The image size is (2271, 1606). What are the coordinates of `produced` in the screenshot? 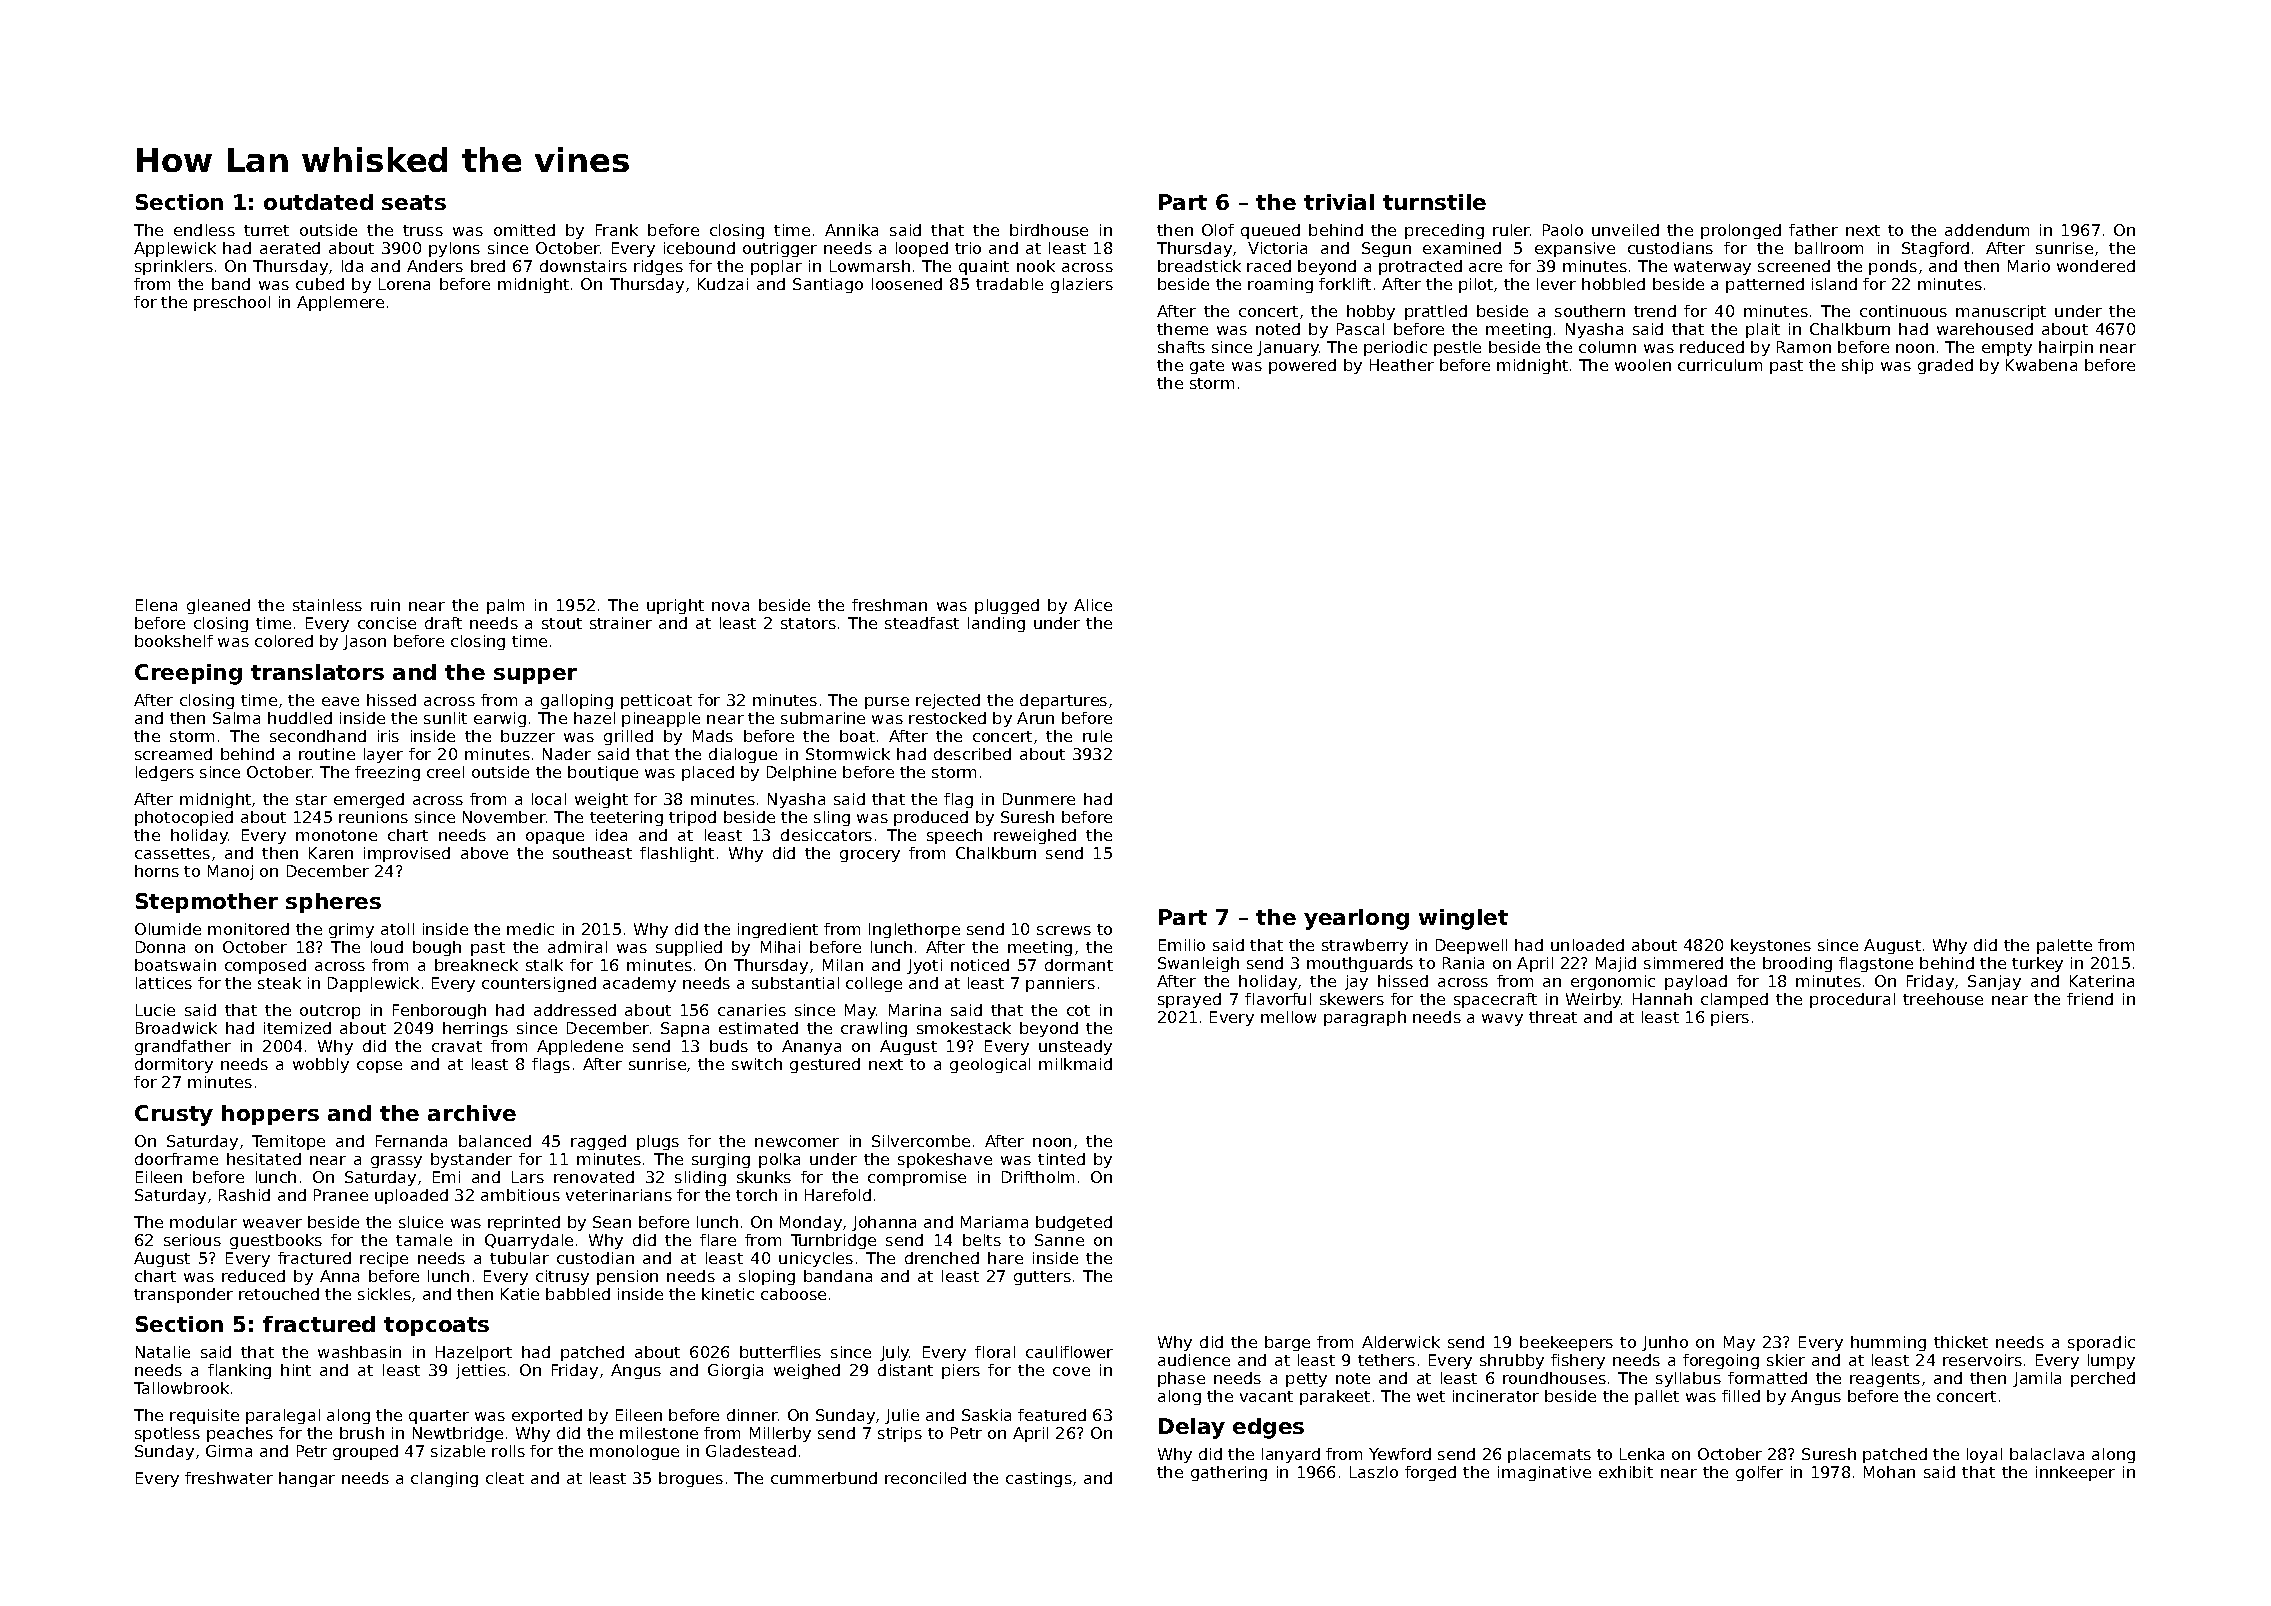 It's located at (931, 818).
